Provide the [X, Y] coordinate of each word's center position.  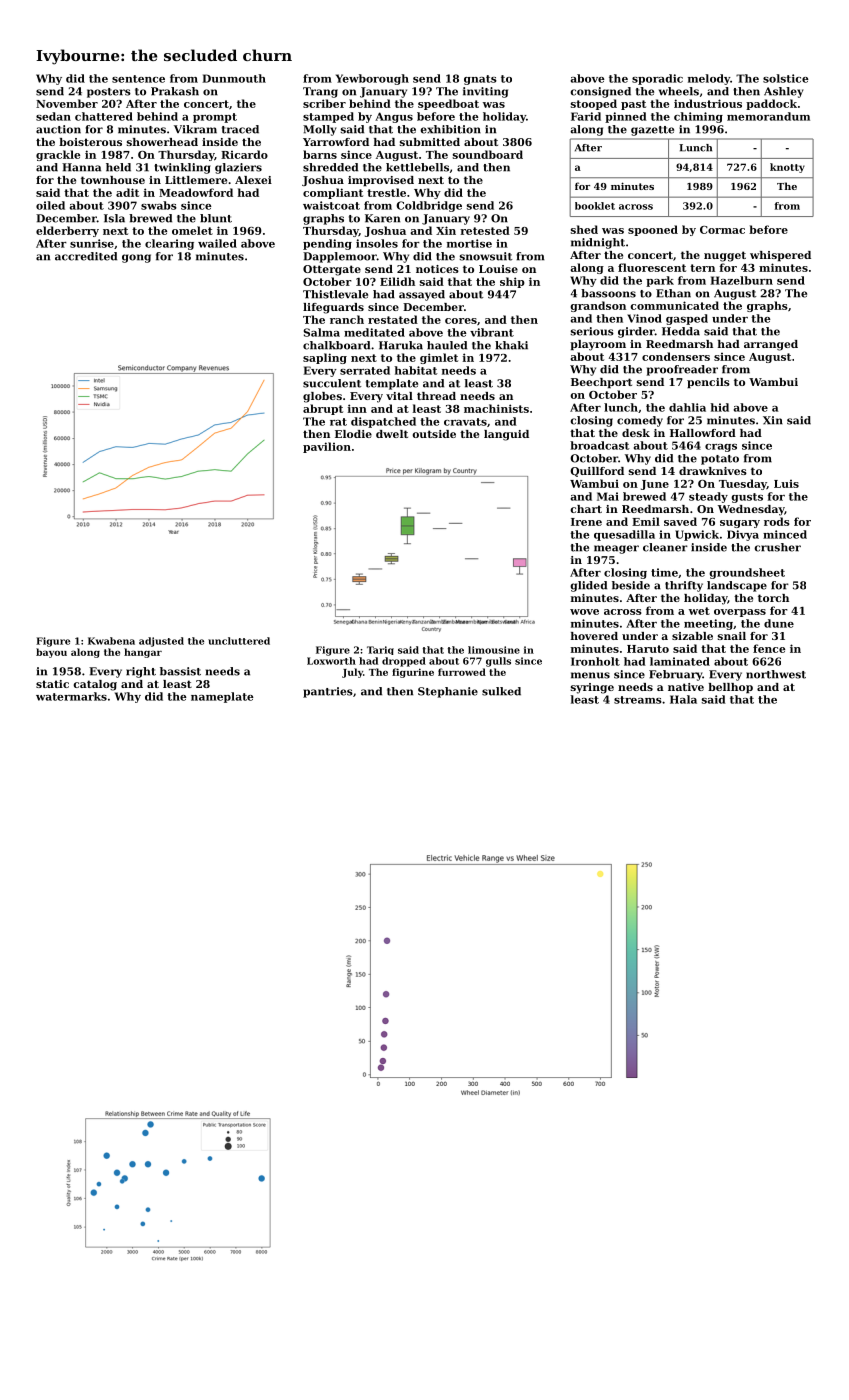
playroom [598, 345]
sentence [138, 79]
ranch [347, 319]
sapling [325, 358]
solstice [786, 78]
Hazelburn [741, 280]
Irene [586, 522]
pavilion [327, 447]
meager [616, 549]
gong [136, 258]
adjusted [161, 642]
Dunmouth [234, 78]
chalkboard [336, 345]
